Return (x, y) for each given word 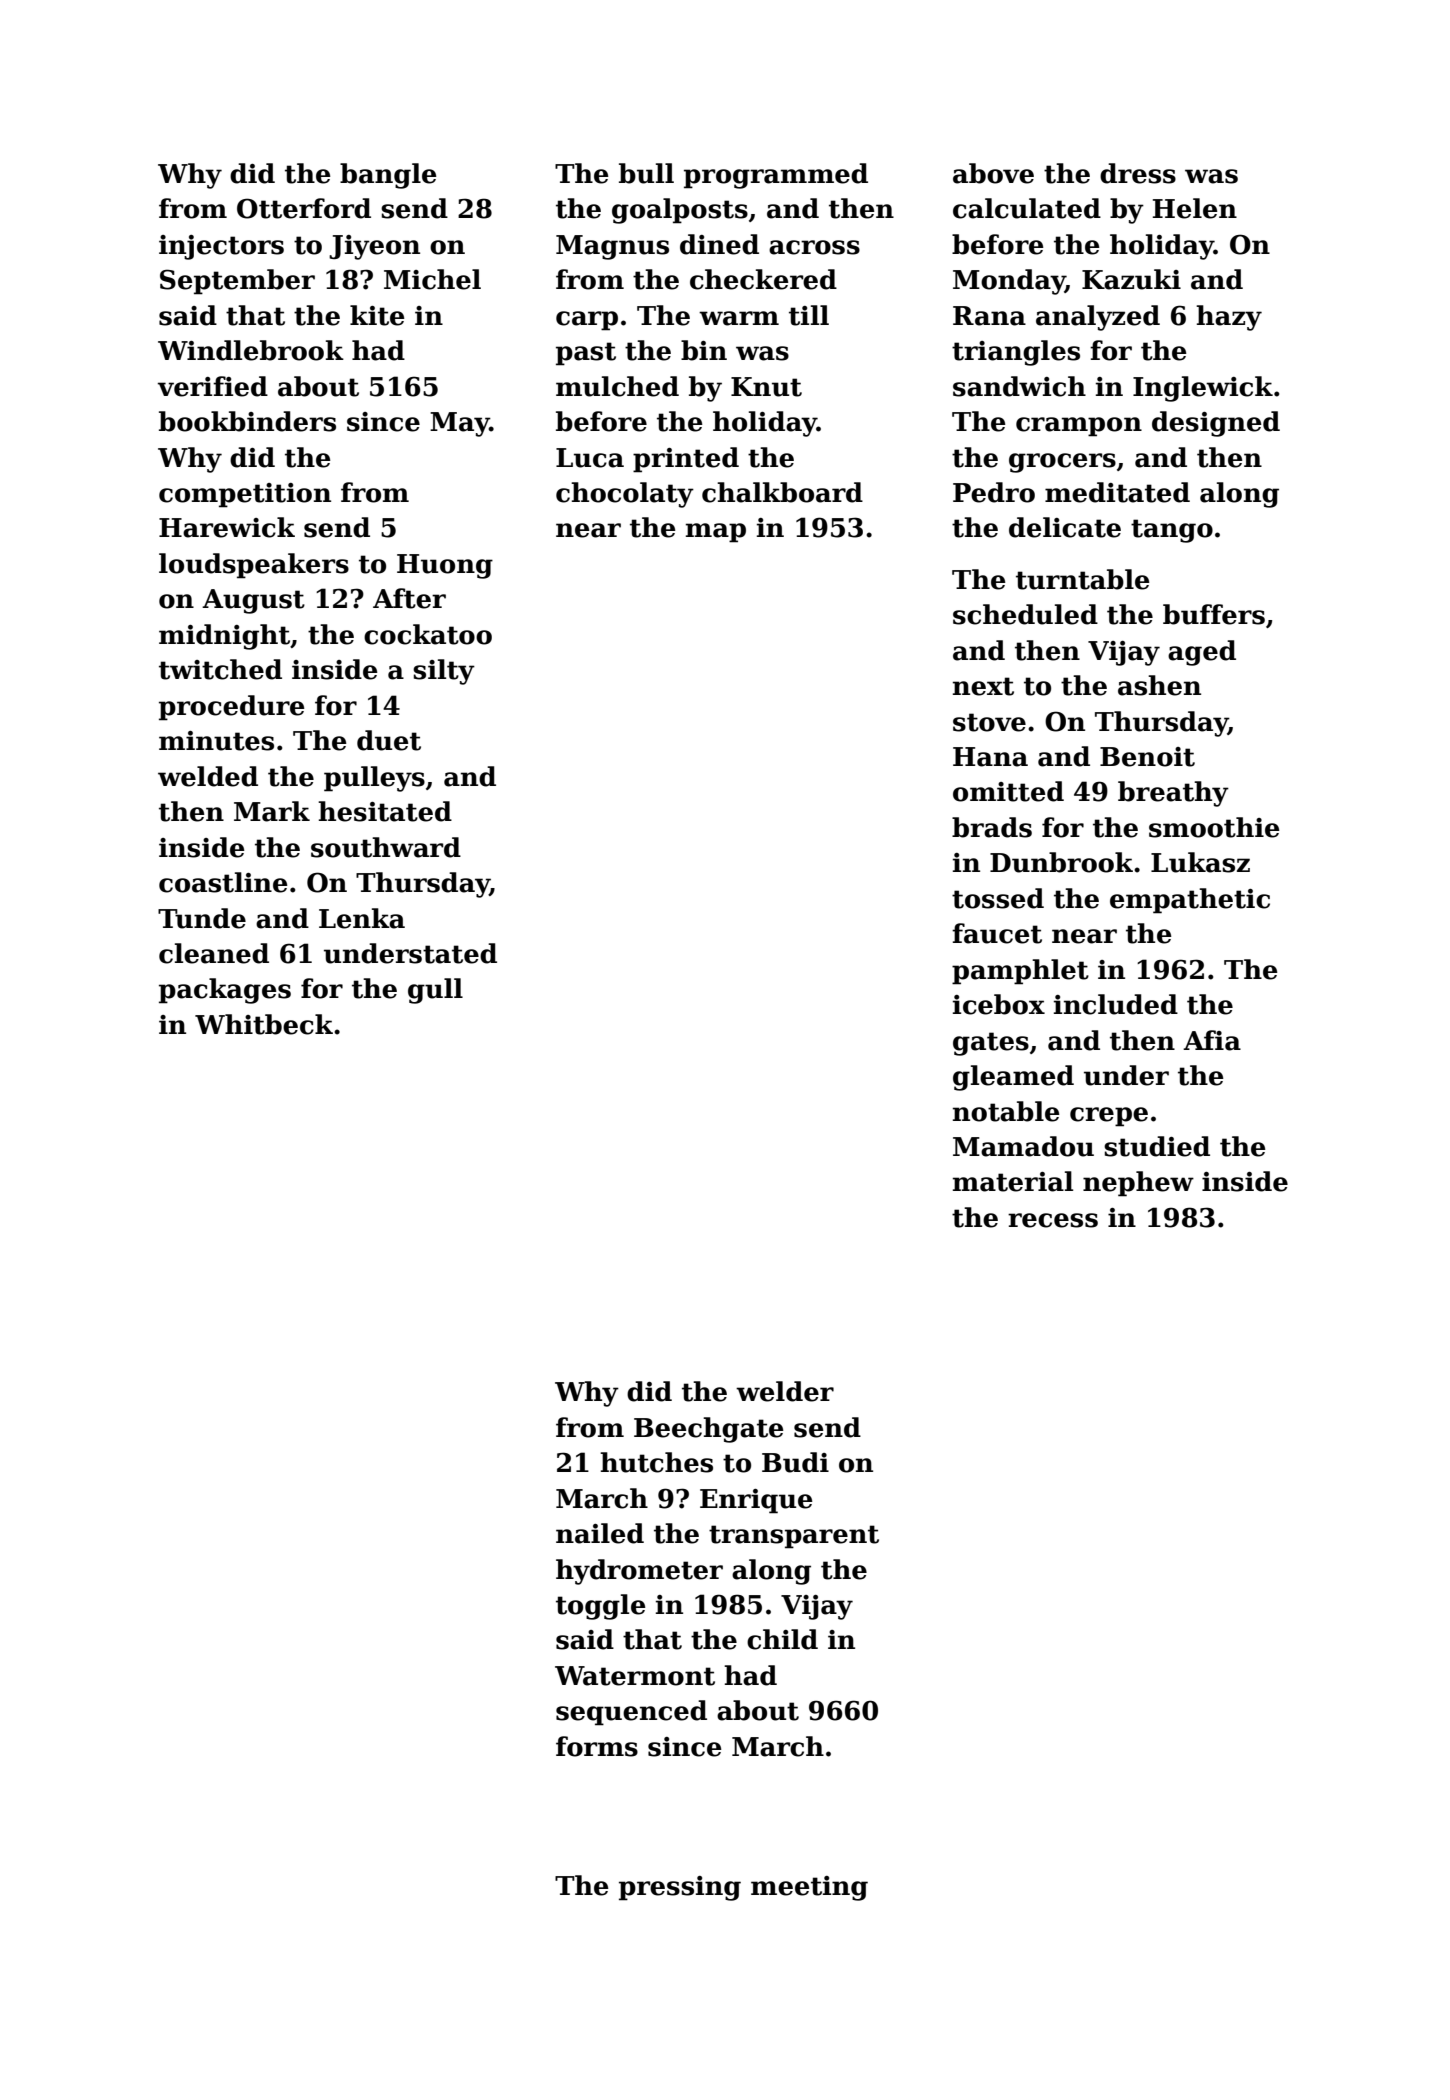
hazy (1229, 318)
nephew (1138, 1184)
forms (597, 1746)
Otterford (304, 208)
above (993, 173)
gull (435, 991)
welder (785, 1391)
